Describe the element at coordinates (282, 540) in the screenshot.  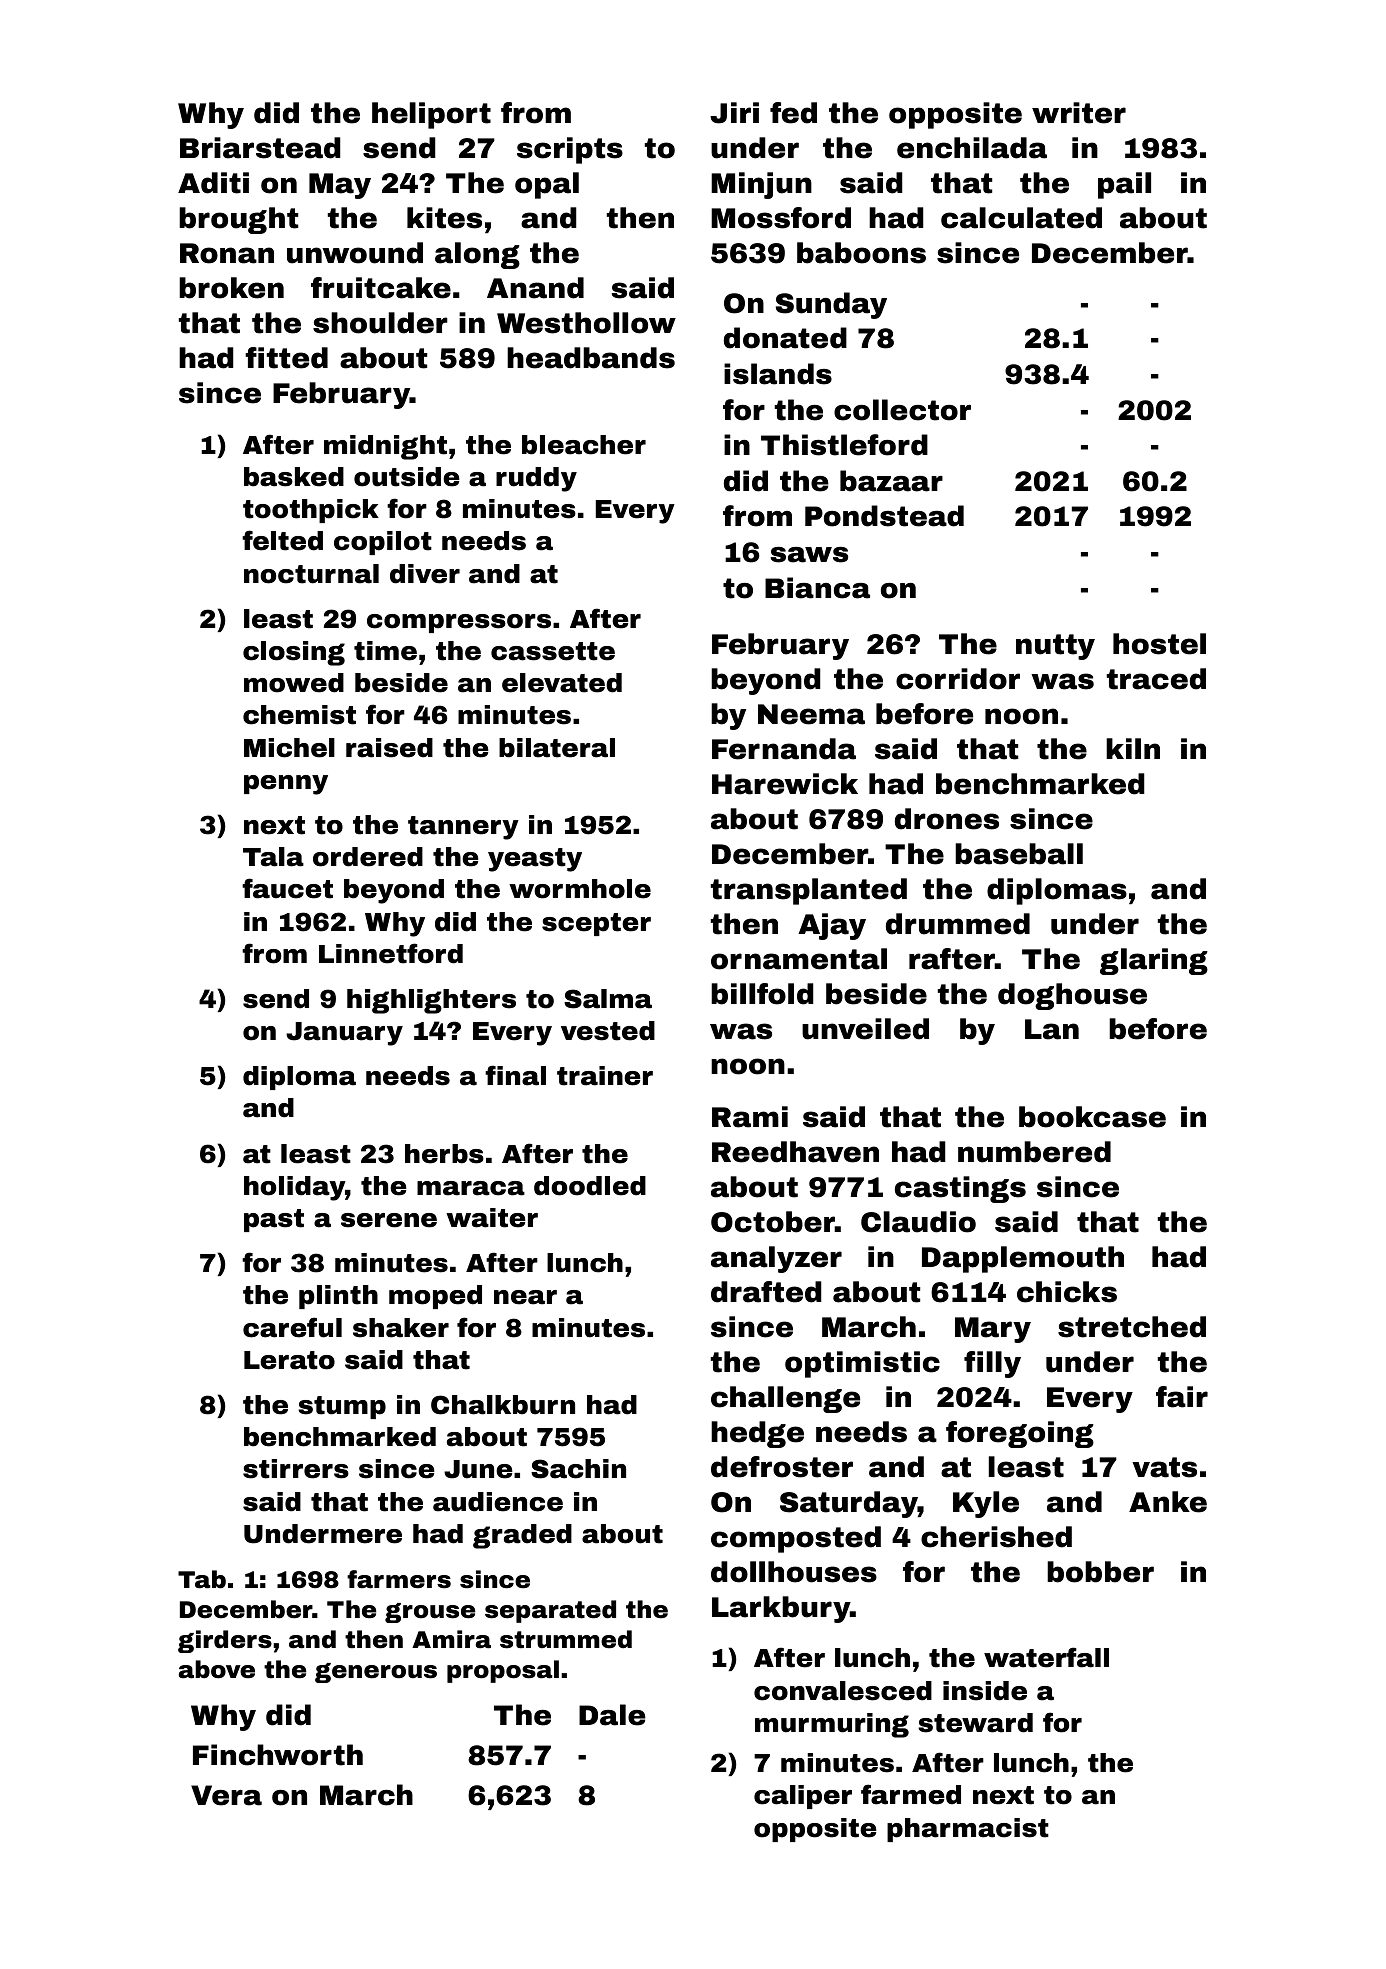
I see `felted` at that location.
